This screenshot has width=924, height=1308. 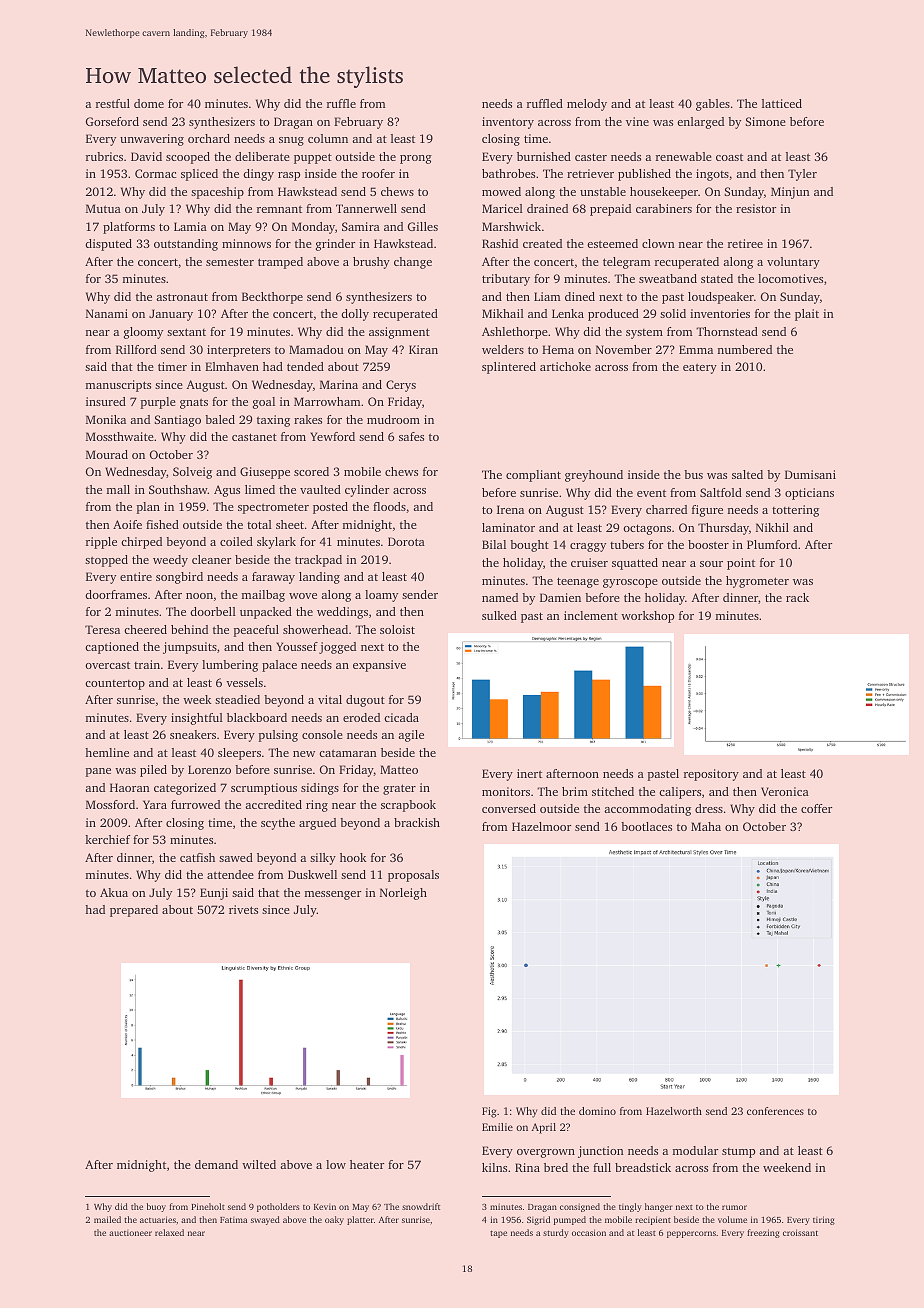 I want to click on Fatima, so click(x=233, y=1220).
